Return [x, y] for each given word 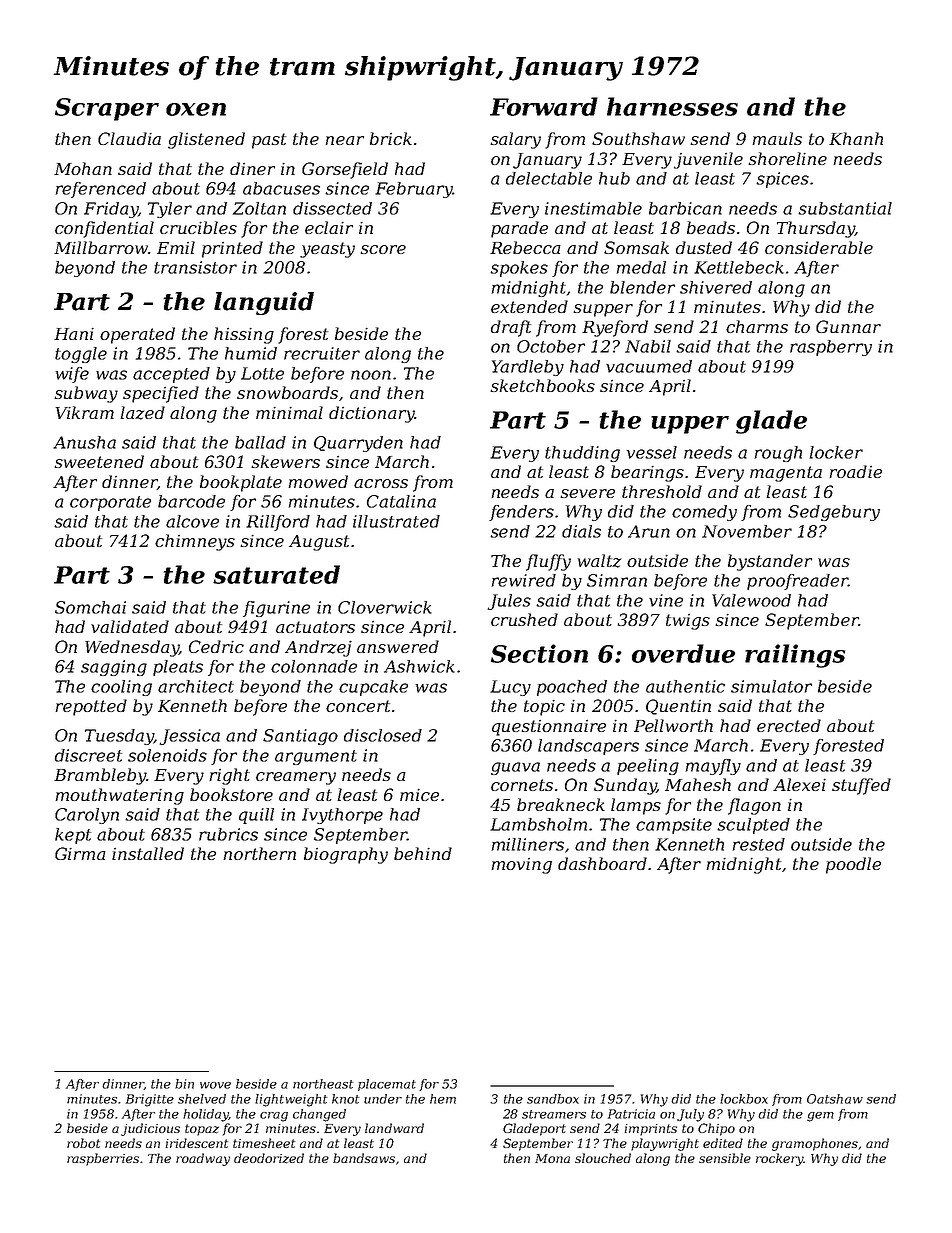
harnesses [672, 106]
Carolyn [87, 816]
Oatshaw [835, 1099]
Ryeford [615, 328]
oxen [196, 109]
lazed [142, 413]
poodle [853, 865]
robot [83, 1143]
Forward [544, 106]
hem [443, 1099]
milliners [528, 844]
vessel [652, 452]
